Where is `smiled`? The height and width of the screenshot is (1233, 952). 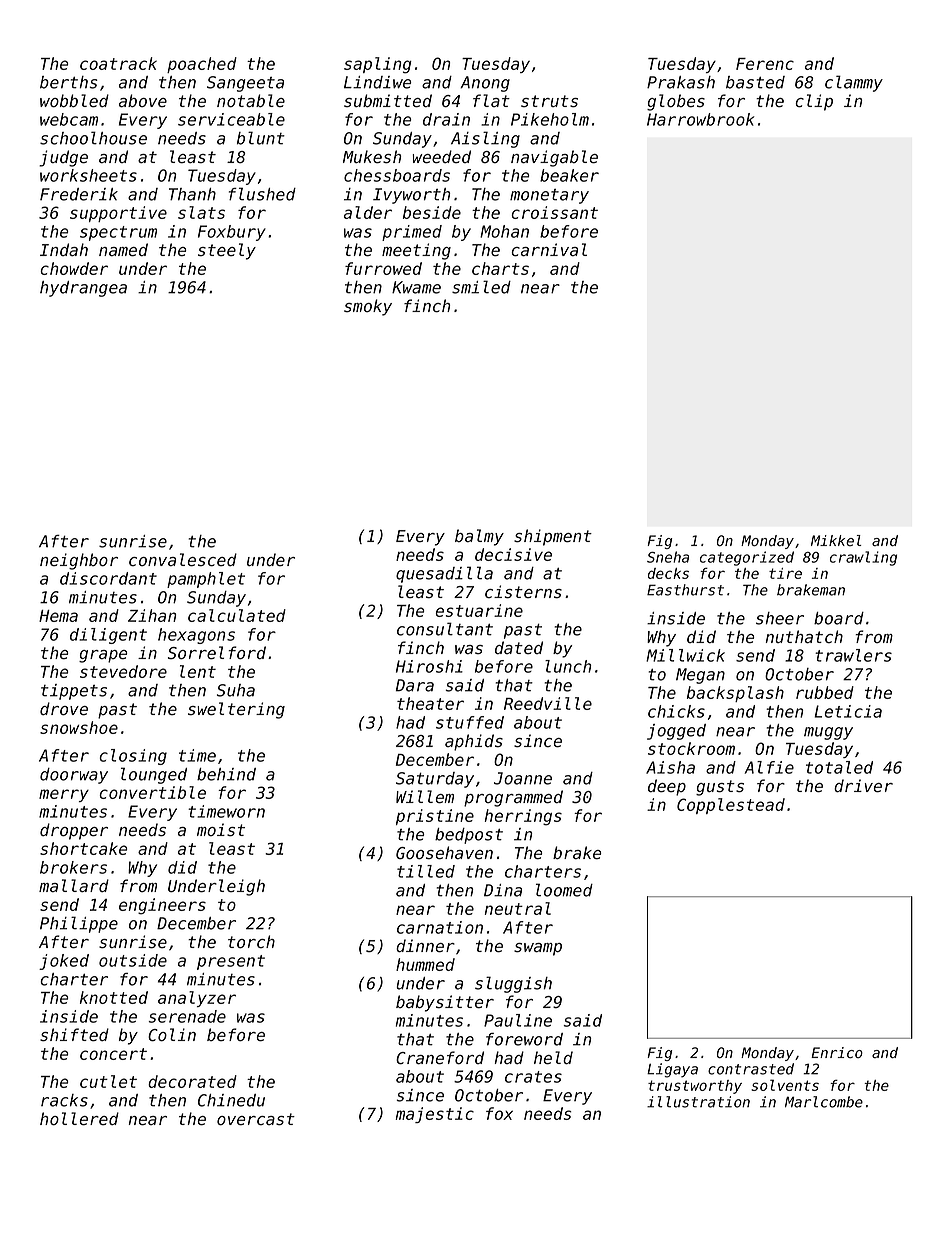
smiled is located at coordinates (481, 287).
